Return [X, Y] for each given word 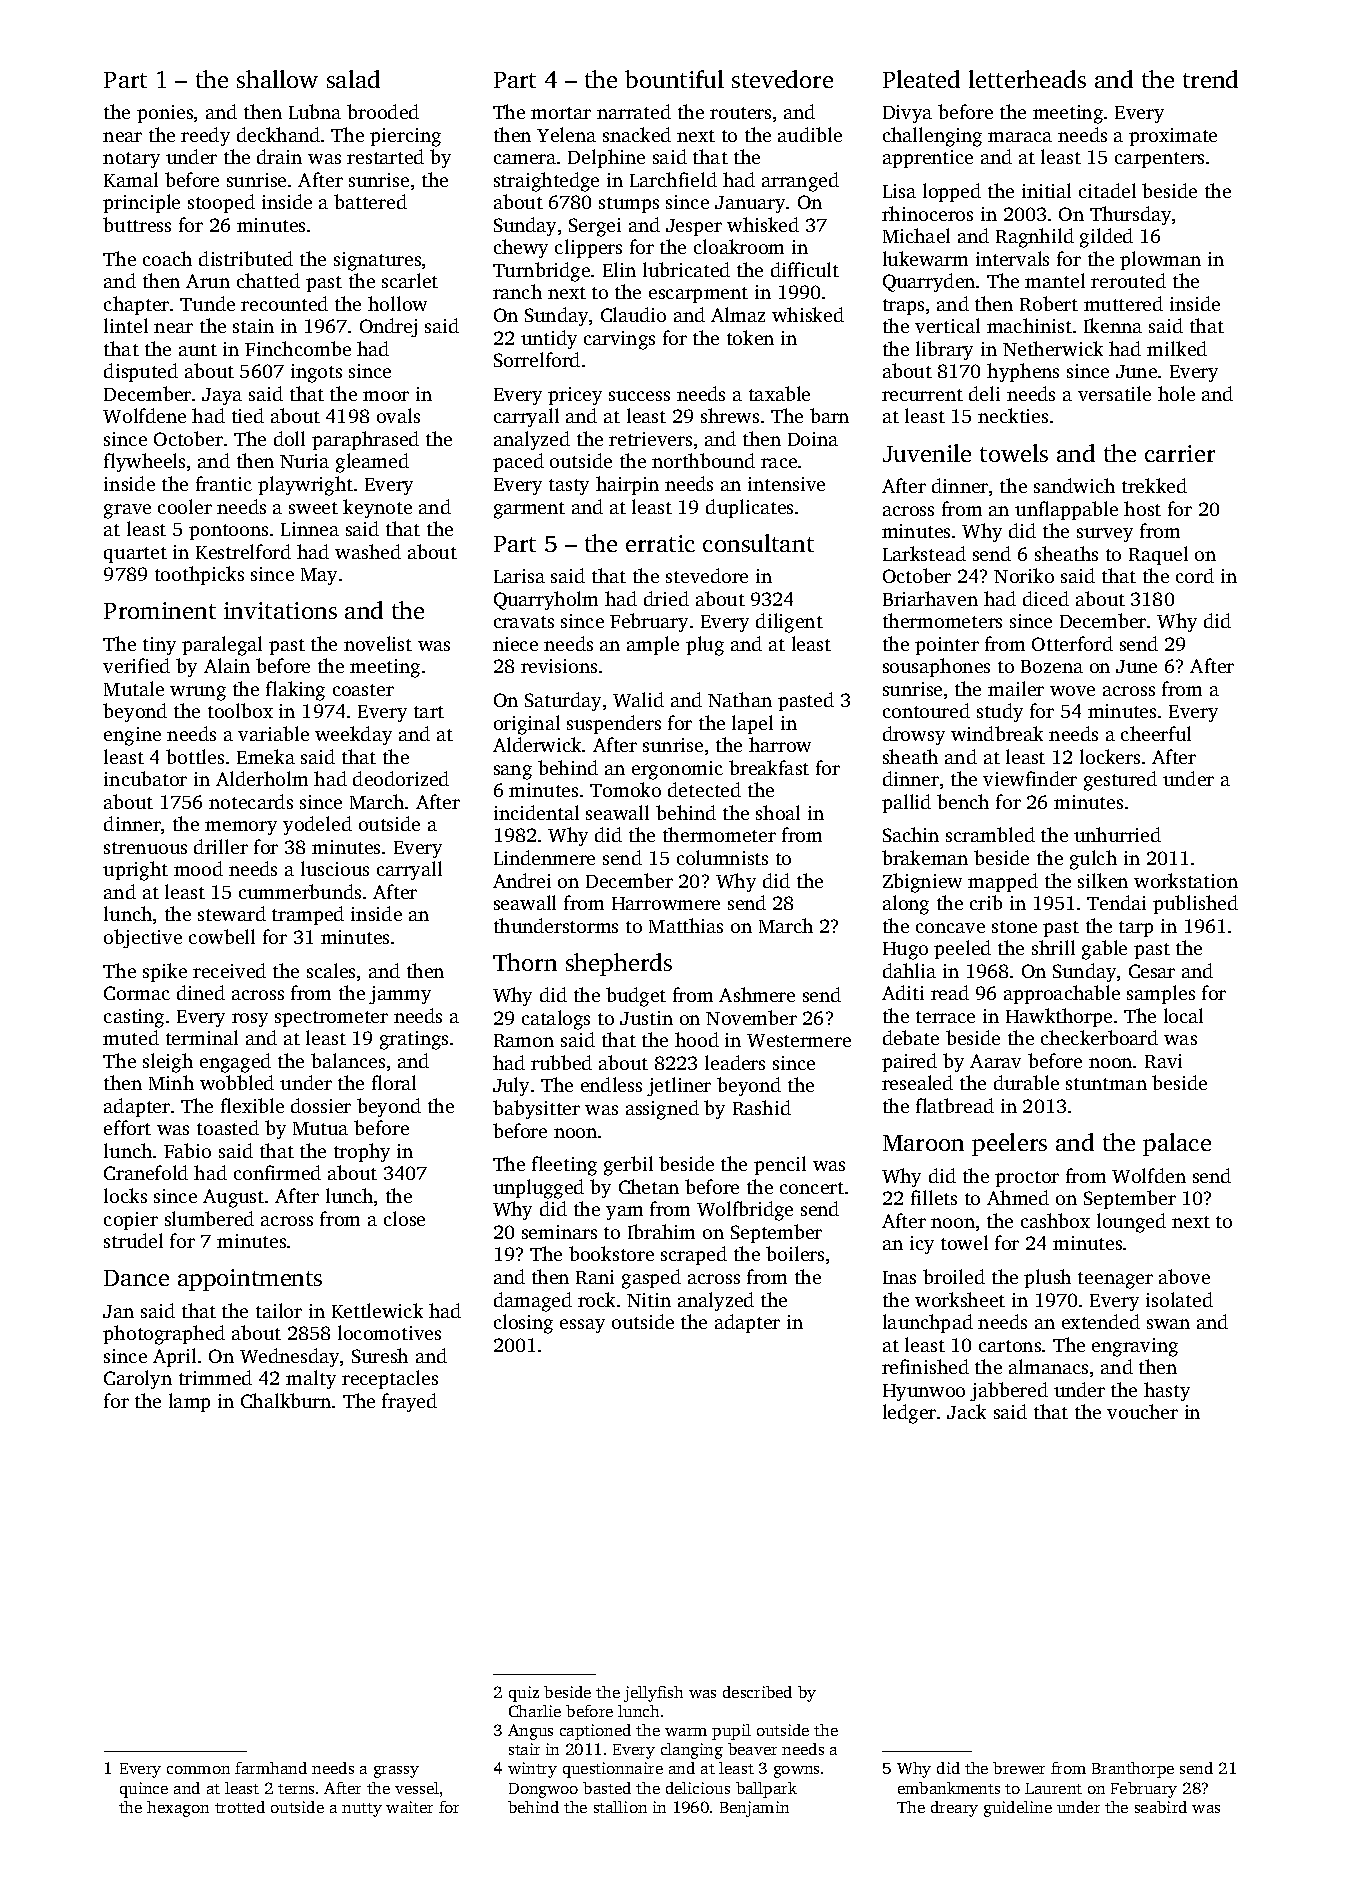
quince [144, 1790]
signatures [377, 261]
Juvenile [927, 453]
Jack [966, 1411]
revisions [559, 666]
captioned [595, 1732]
